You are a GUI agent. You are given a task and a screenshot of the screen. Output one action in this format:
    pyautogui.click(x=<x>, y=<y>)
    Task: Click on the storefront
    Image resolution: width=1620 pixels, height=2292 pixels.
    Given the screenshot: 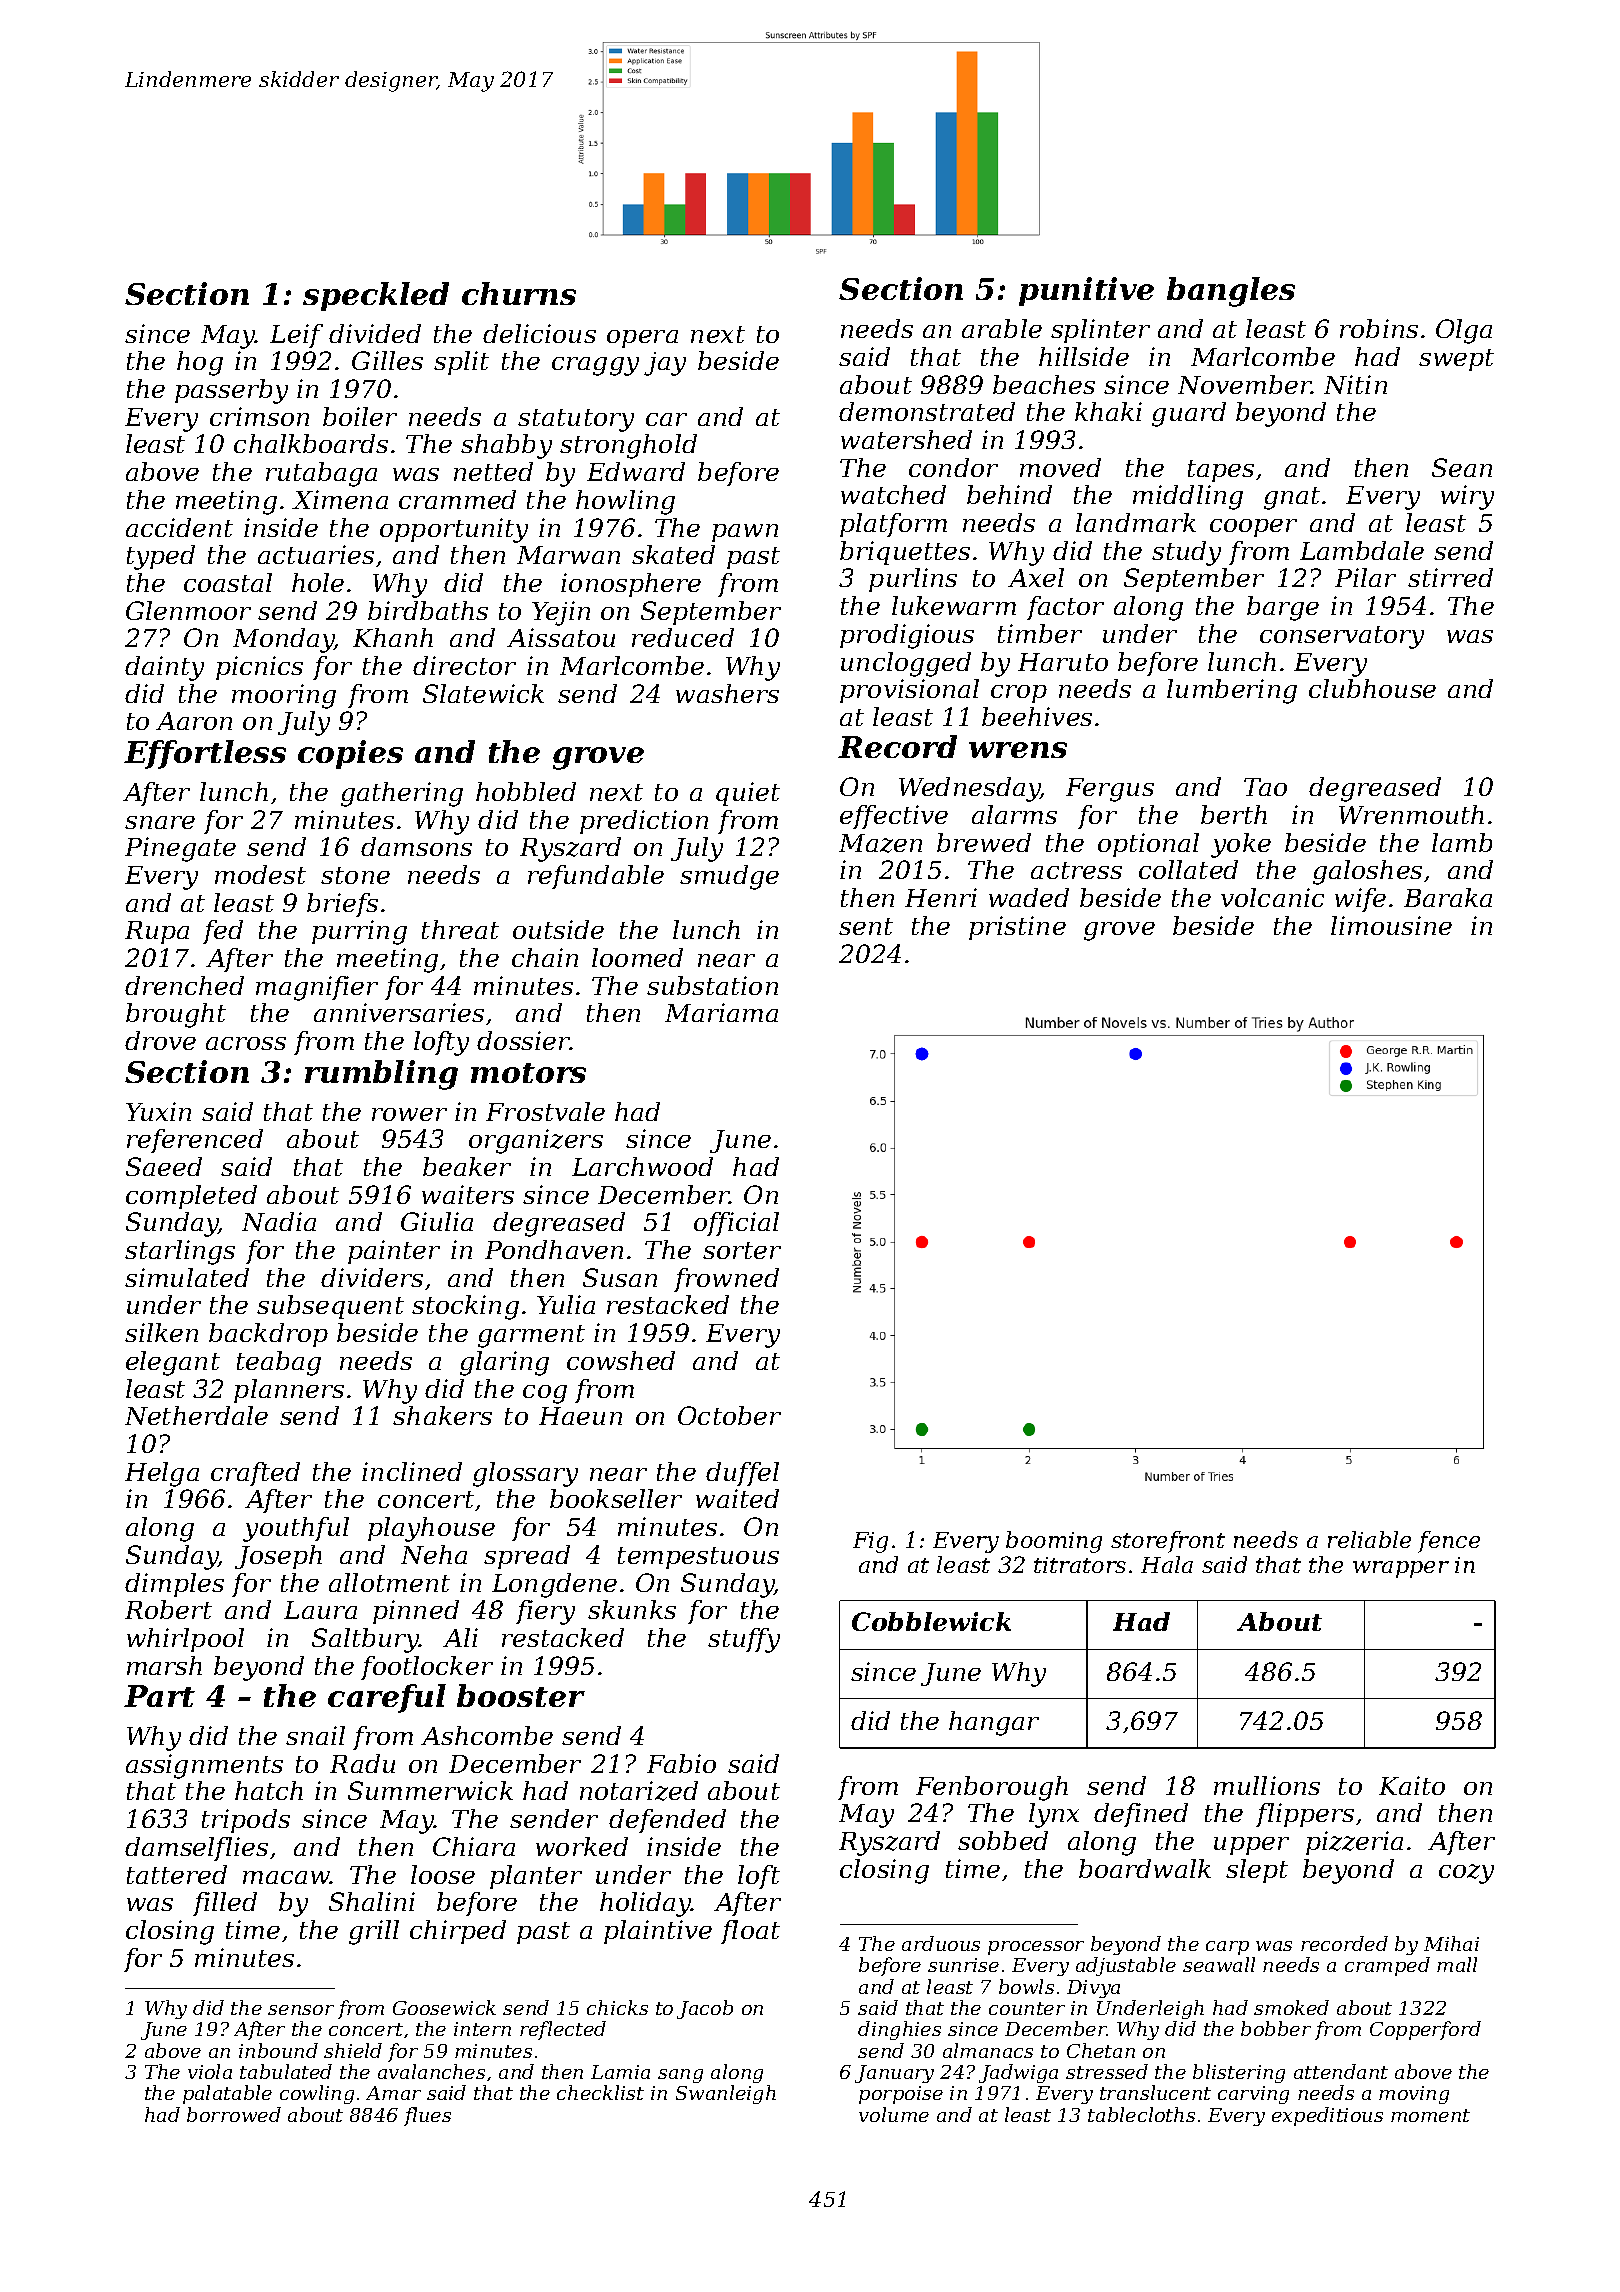 What is the action you would take?
    pyautogui.click(x=1168, y=1542)
